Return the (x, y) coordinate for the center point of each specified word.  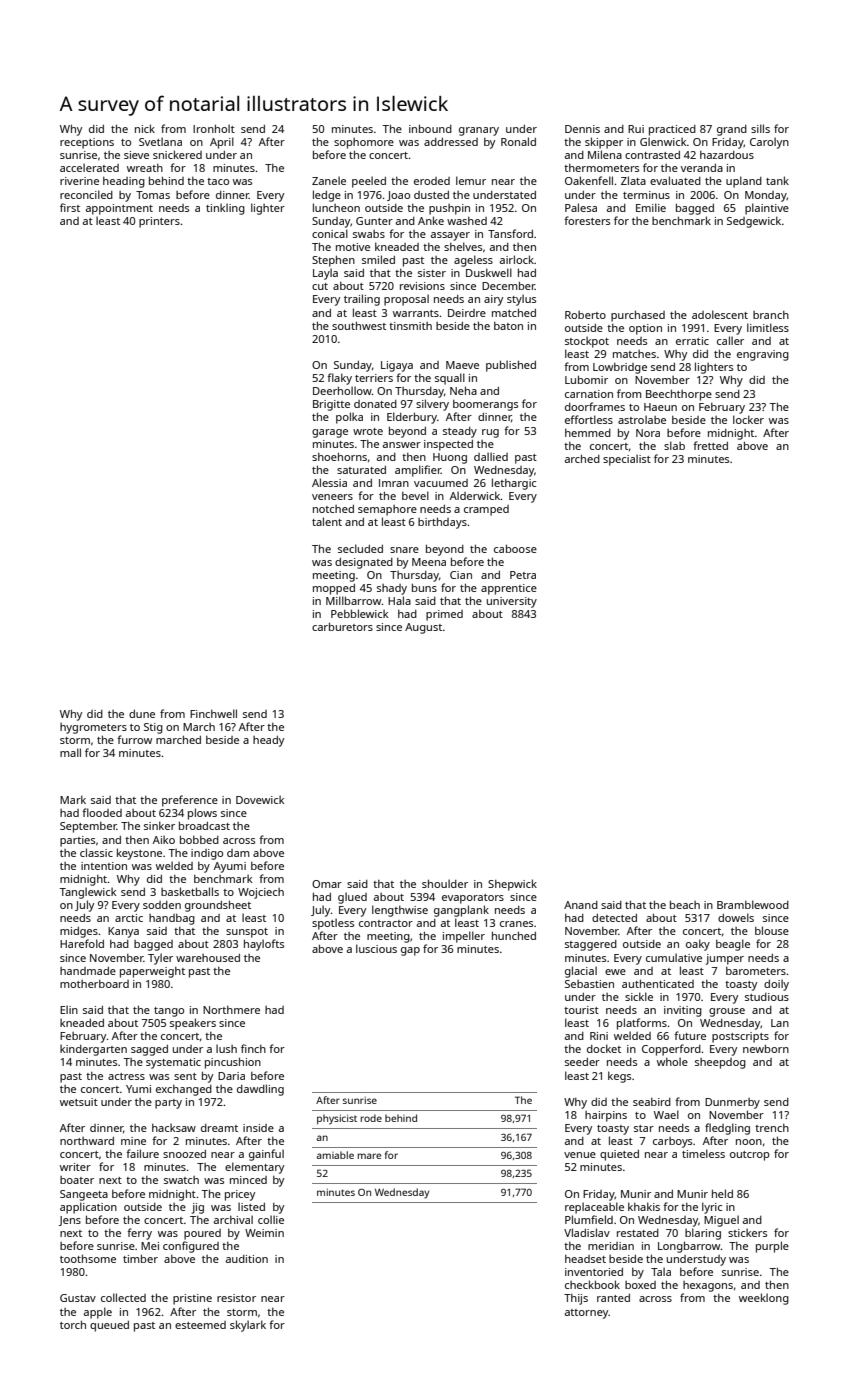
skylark (248, 1326)
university (512, 602)
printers (159, 222)
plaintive (767, 209)
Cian (461, 575)
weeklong (764, 1299)
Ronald (518, 141)
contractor (386, 923)
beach (685, 904)
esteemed (200, 1325)
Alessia (329, 482)
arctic (129, 918)
